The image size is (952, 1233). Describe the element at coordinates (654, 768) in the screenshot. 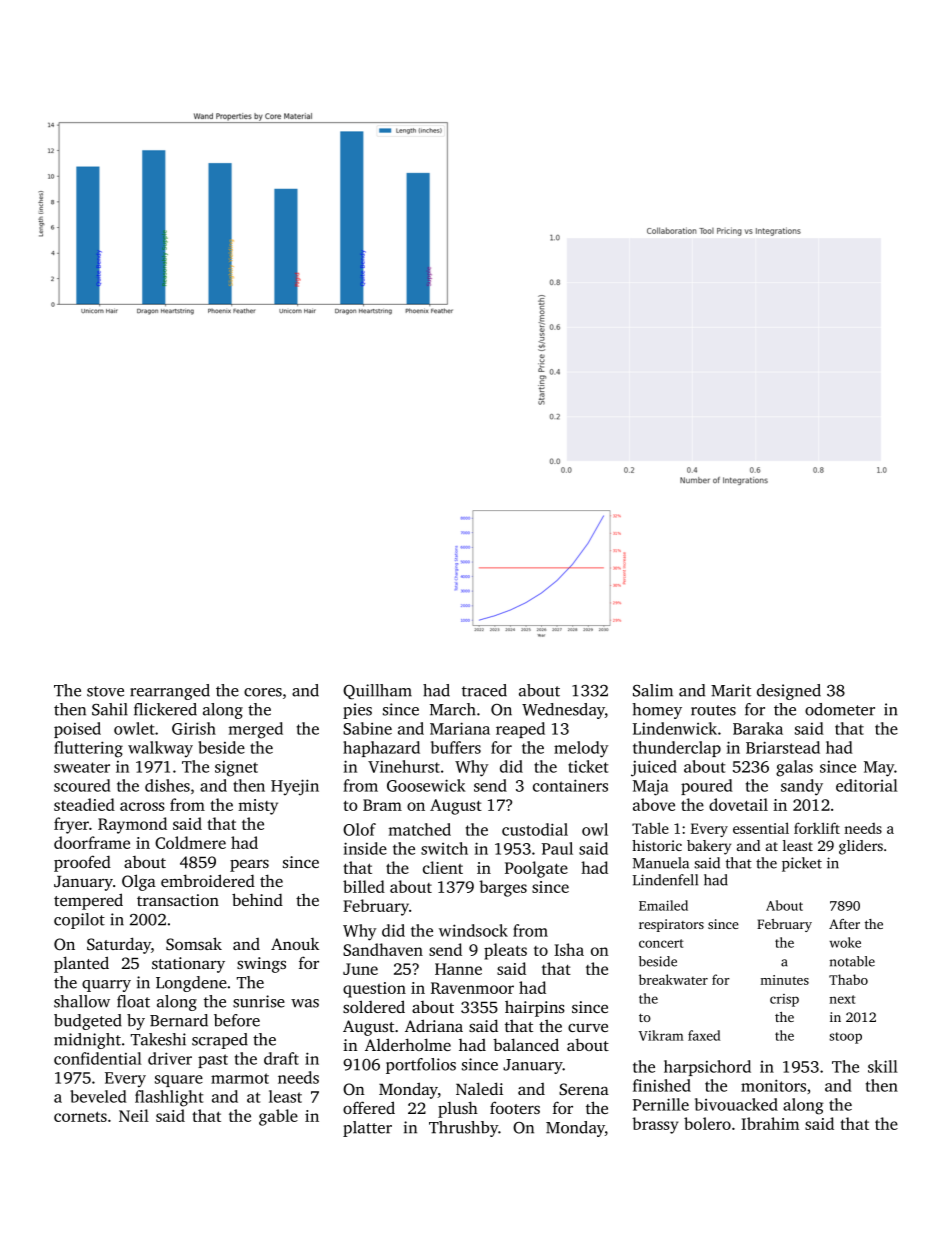

I see `juiced` at that location.
